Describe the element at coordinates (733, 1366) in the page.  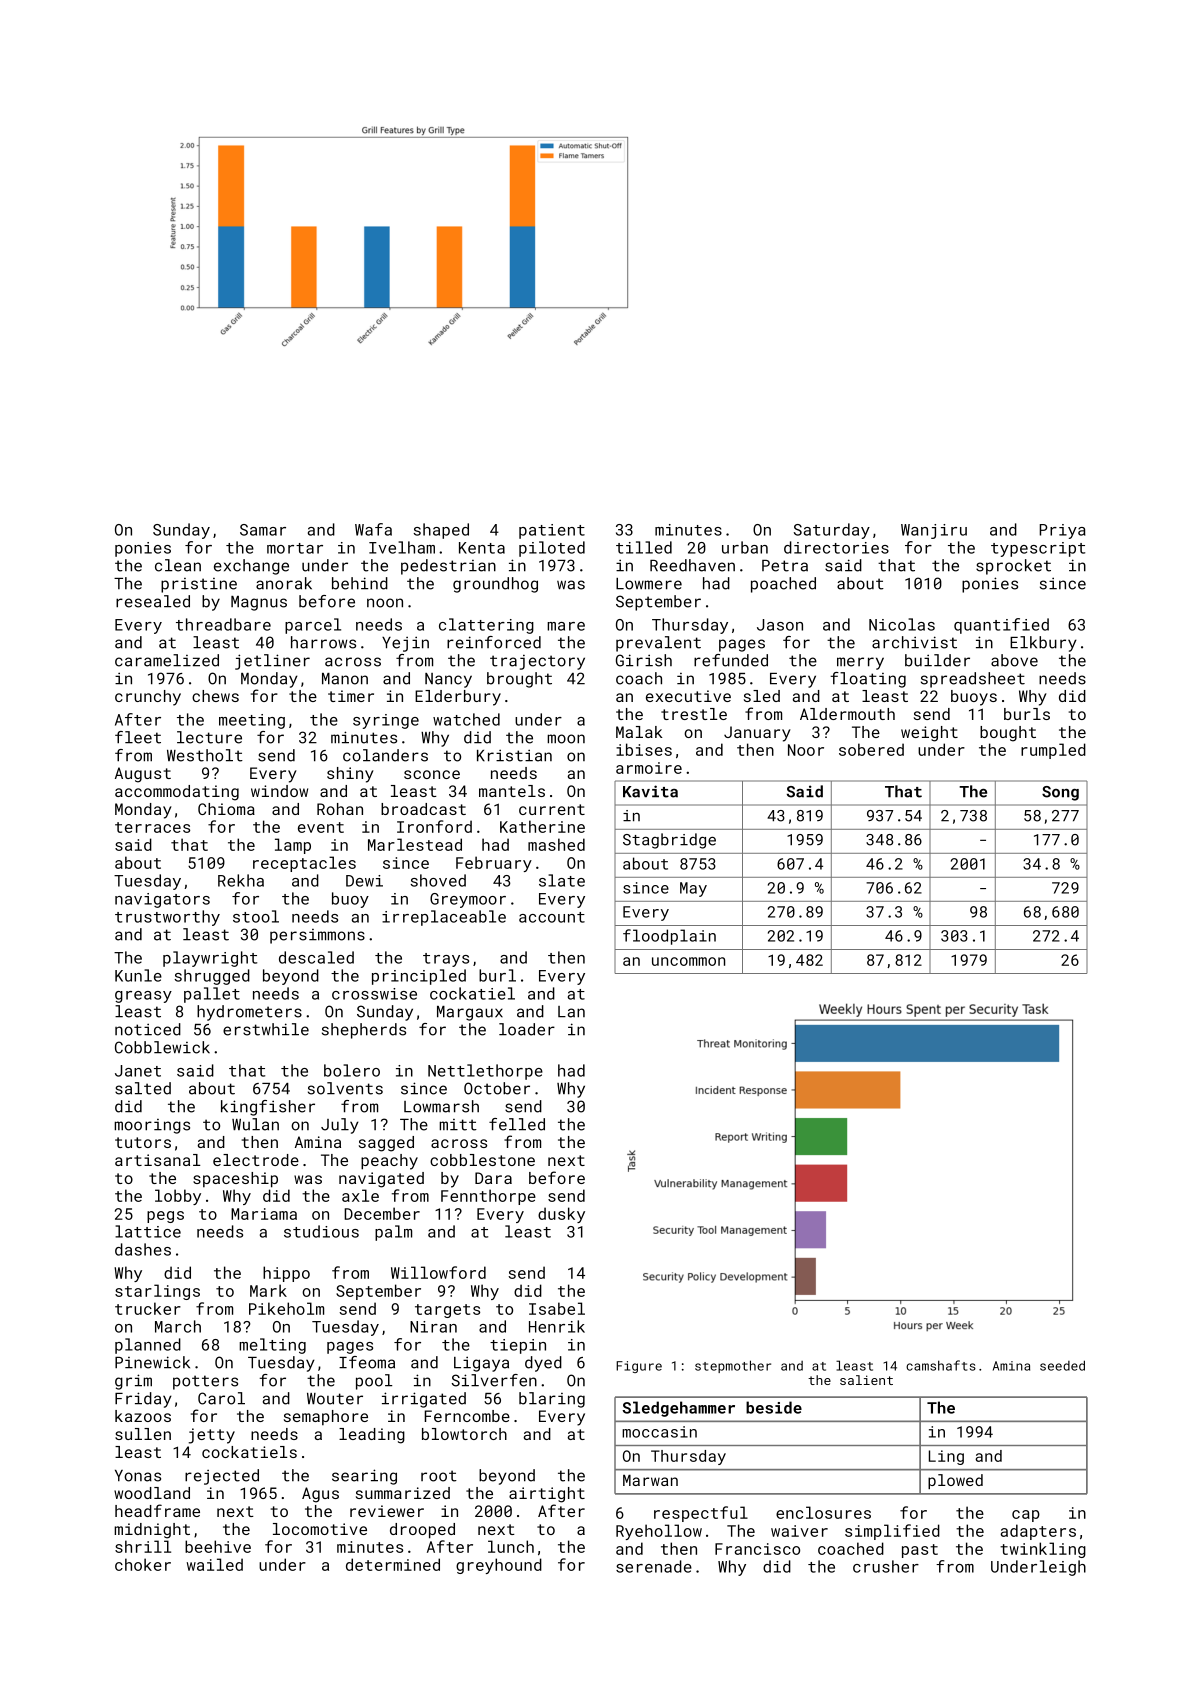
I see `stepmother` at that location.
